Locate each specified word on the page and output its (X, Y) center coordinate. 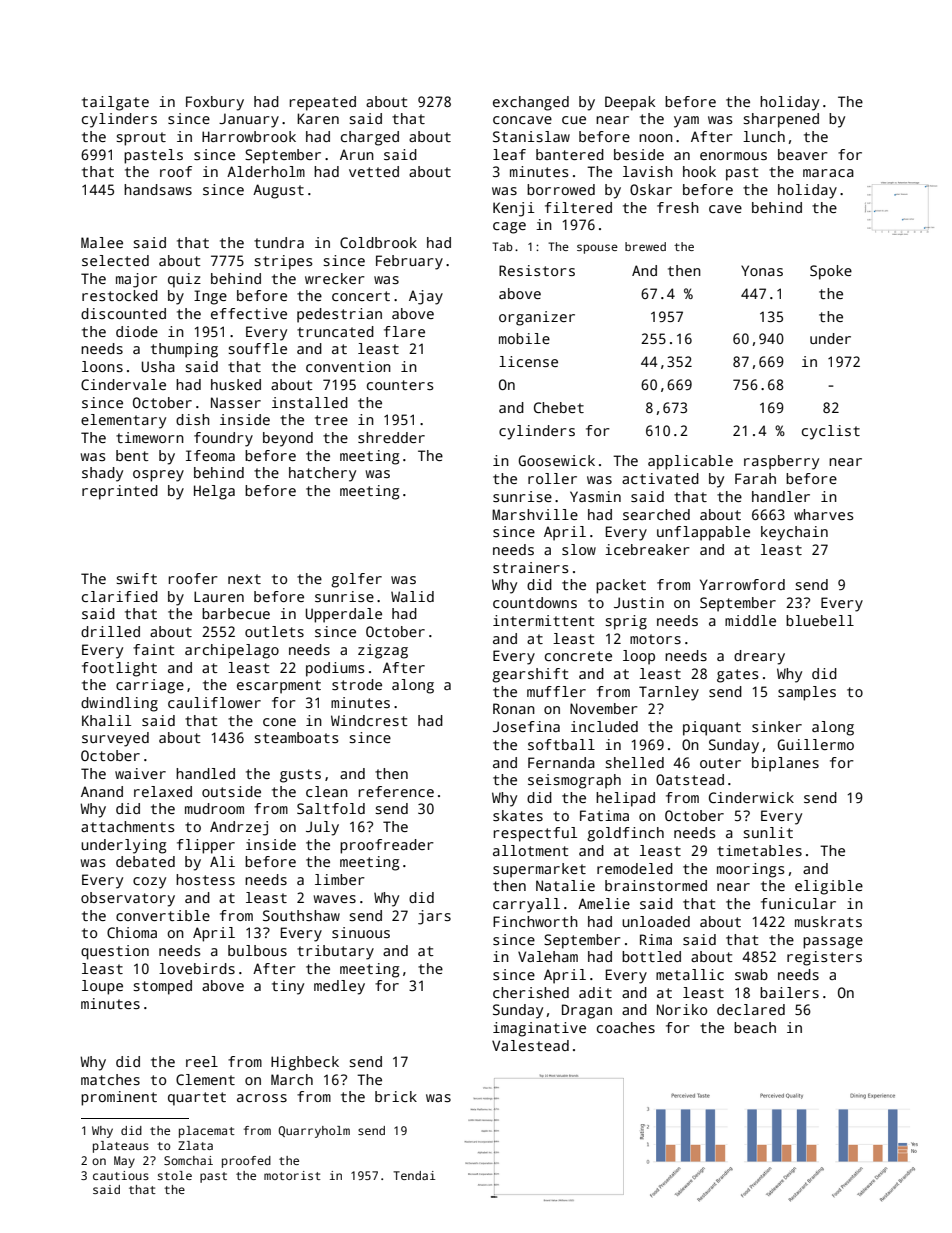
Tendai (414, 1175)
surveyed (115, 739)
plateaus (121, 1147)
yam (686, 122)
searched (656, 514)
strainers (530, 567)
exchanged (531, 103)
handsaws (158, 189)
